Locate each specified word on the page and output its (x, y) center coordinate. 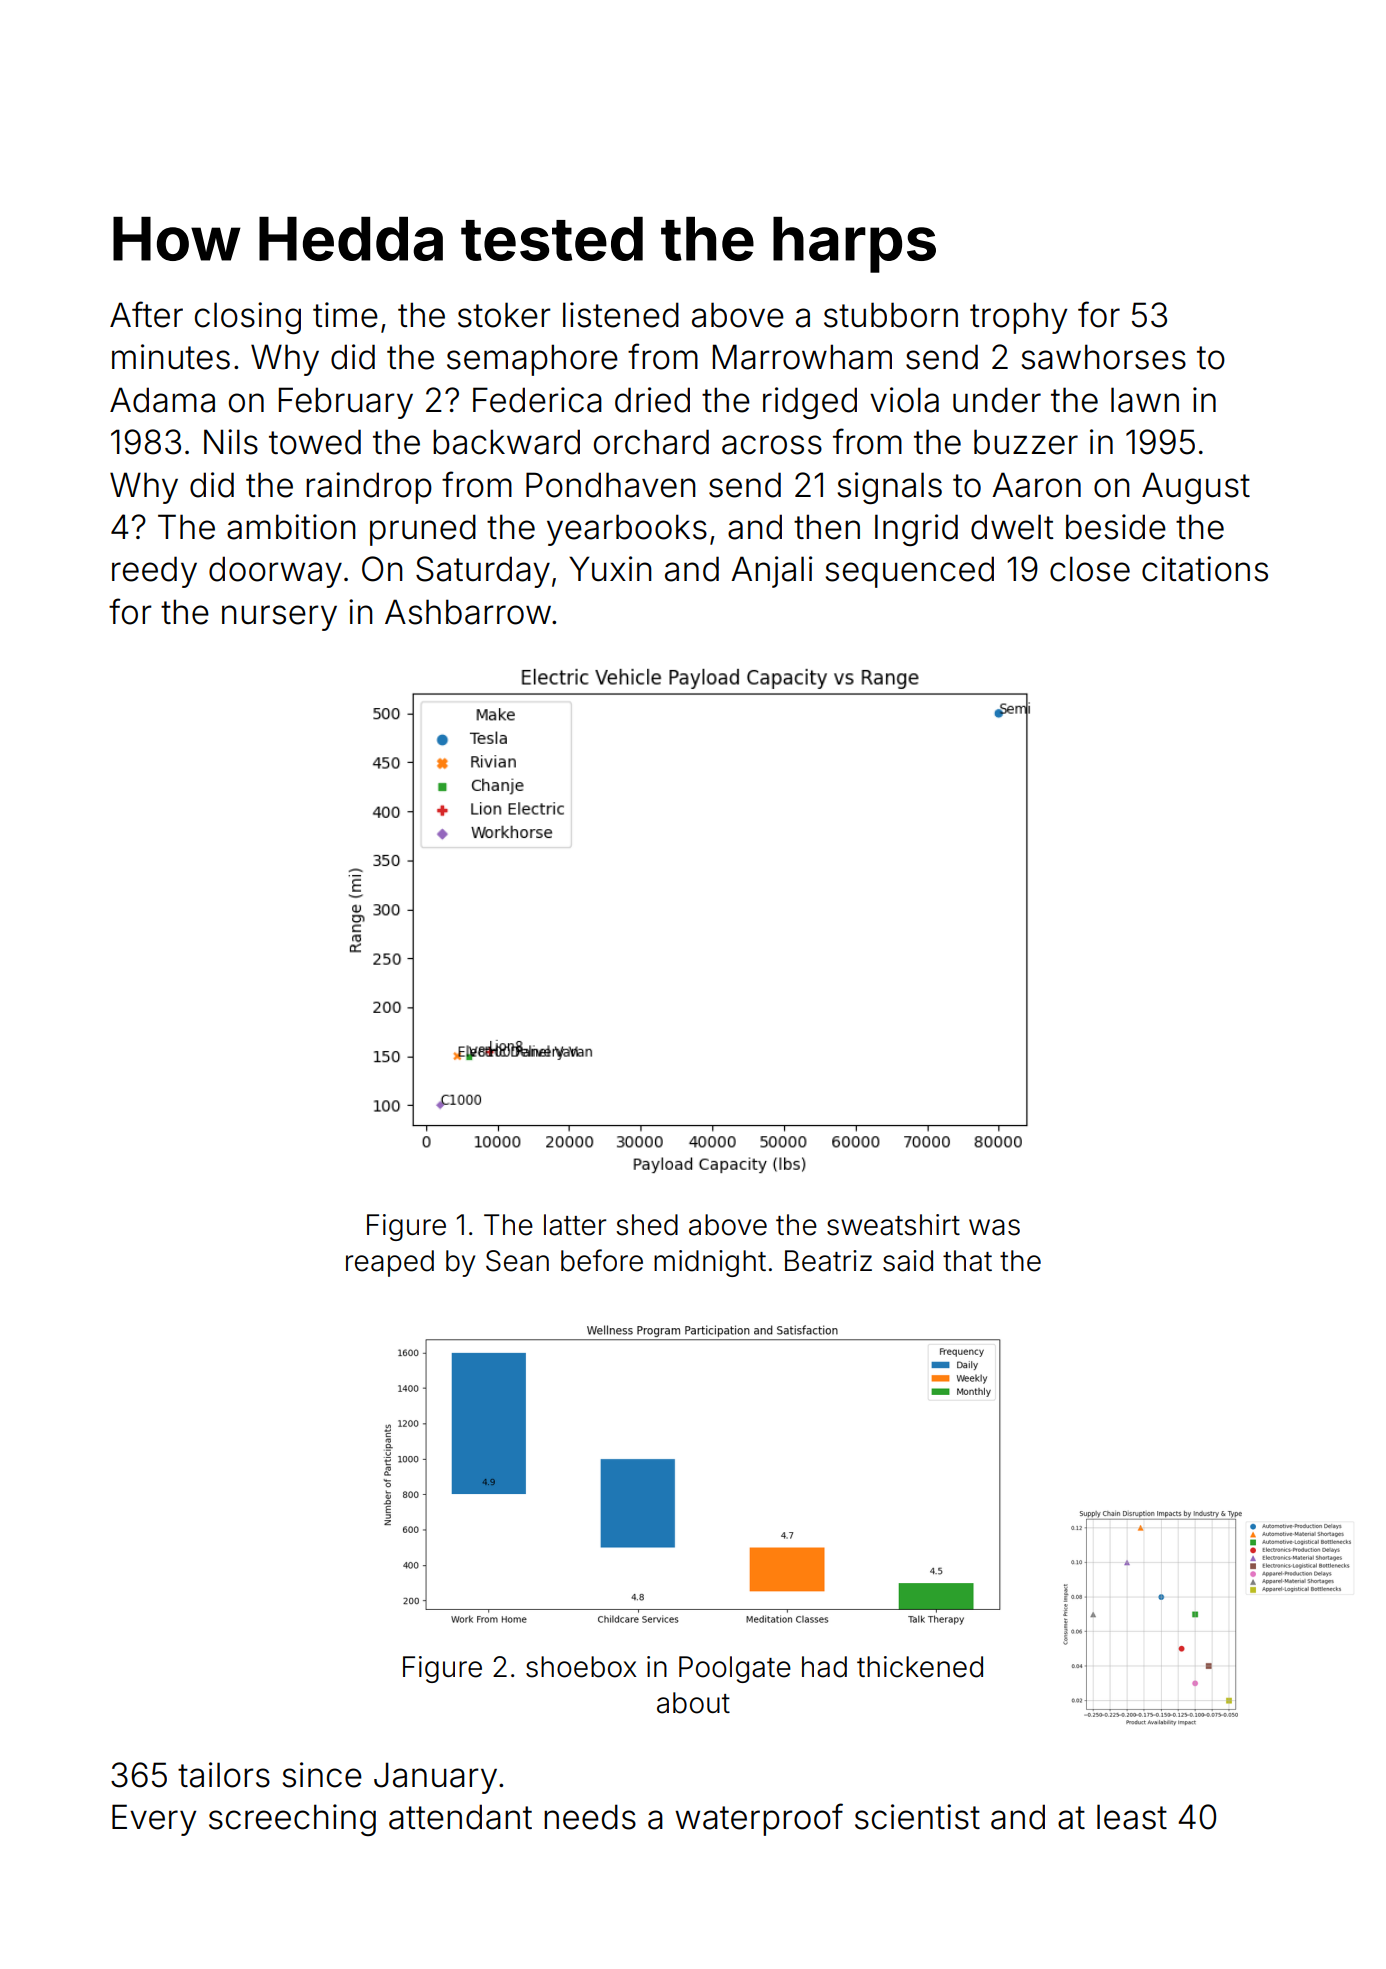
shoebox (581, 1667)
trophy (1018, 318)
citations (1205, 569)
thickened (920, 1667)
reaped (390, 1263)
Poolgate (735, 1669)
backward (506, 442)
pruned (423, 530)
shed (647, 1225)
